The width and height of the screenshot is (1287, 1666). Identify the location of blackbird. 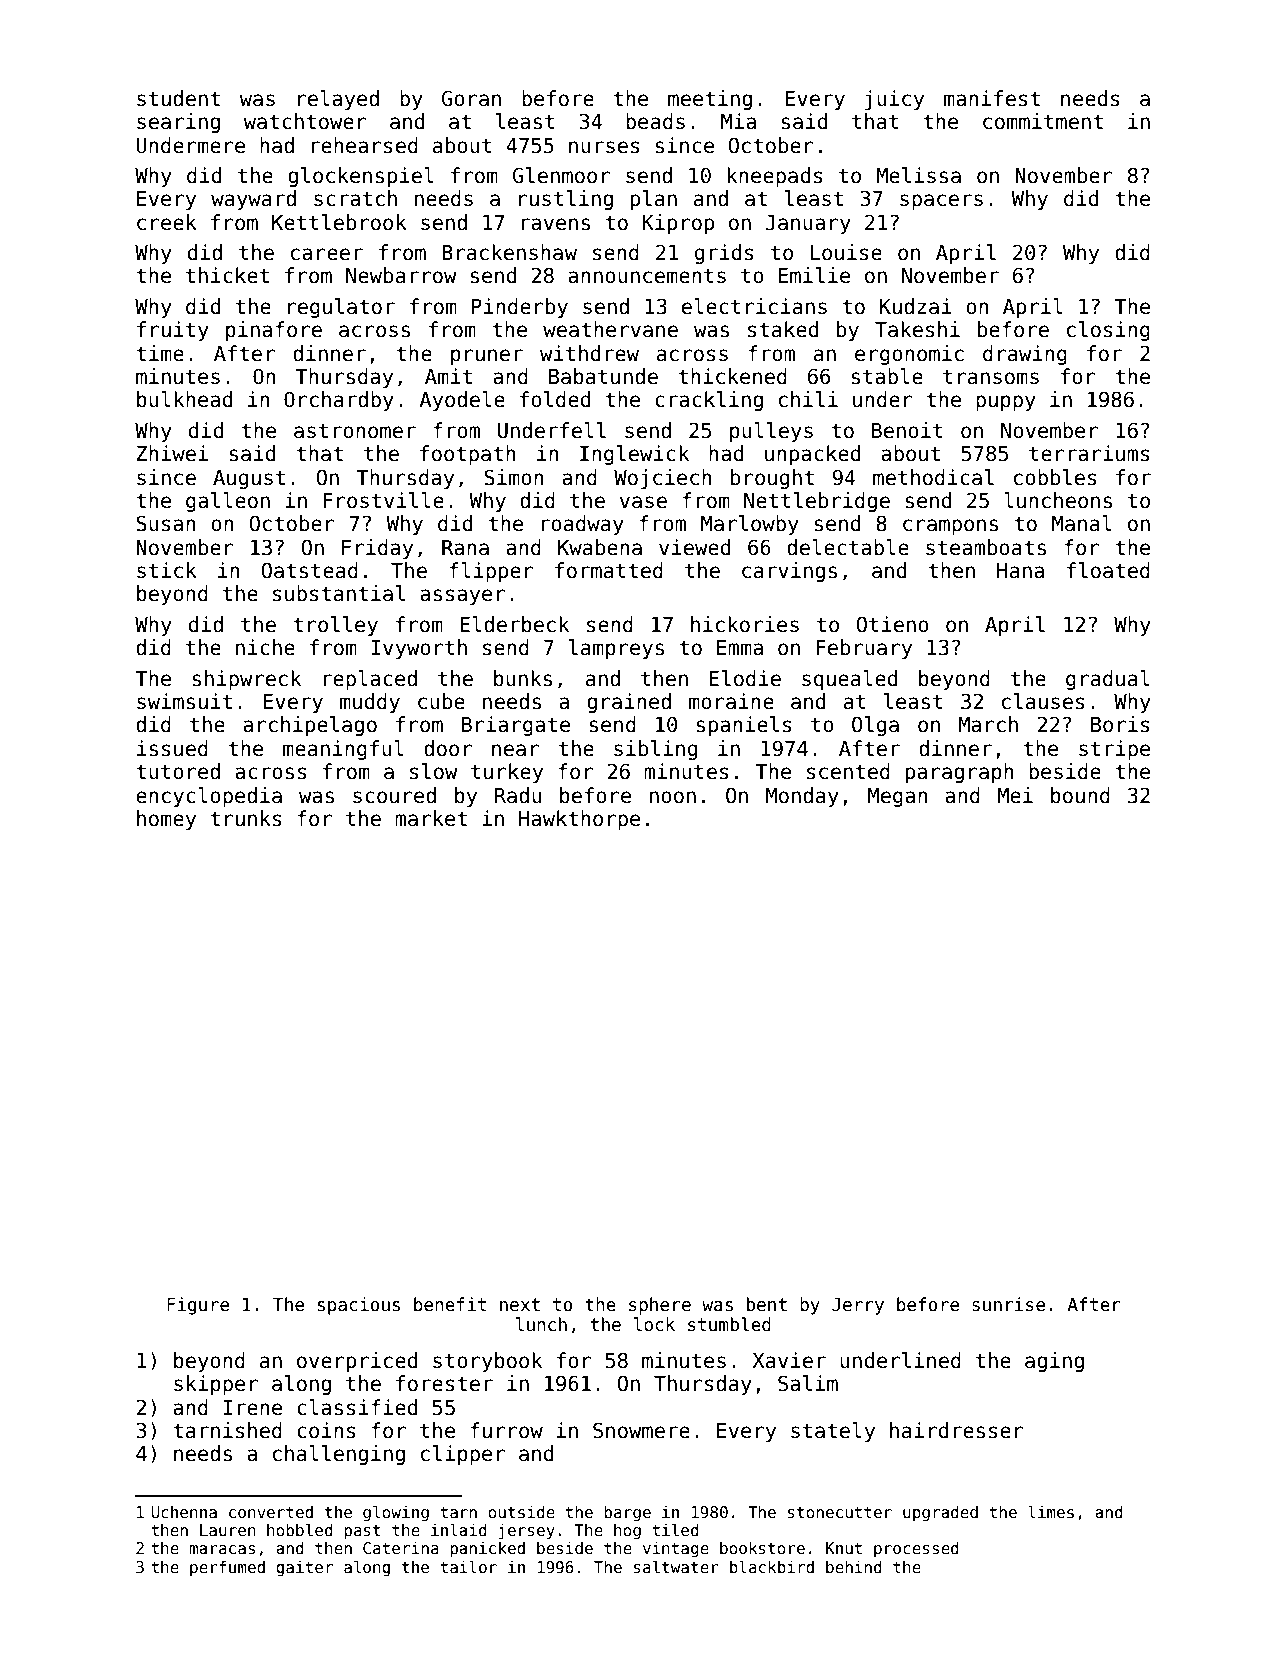
(772, 1566).
